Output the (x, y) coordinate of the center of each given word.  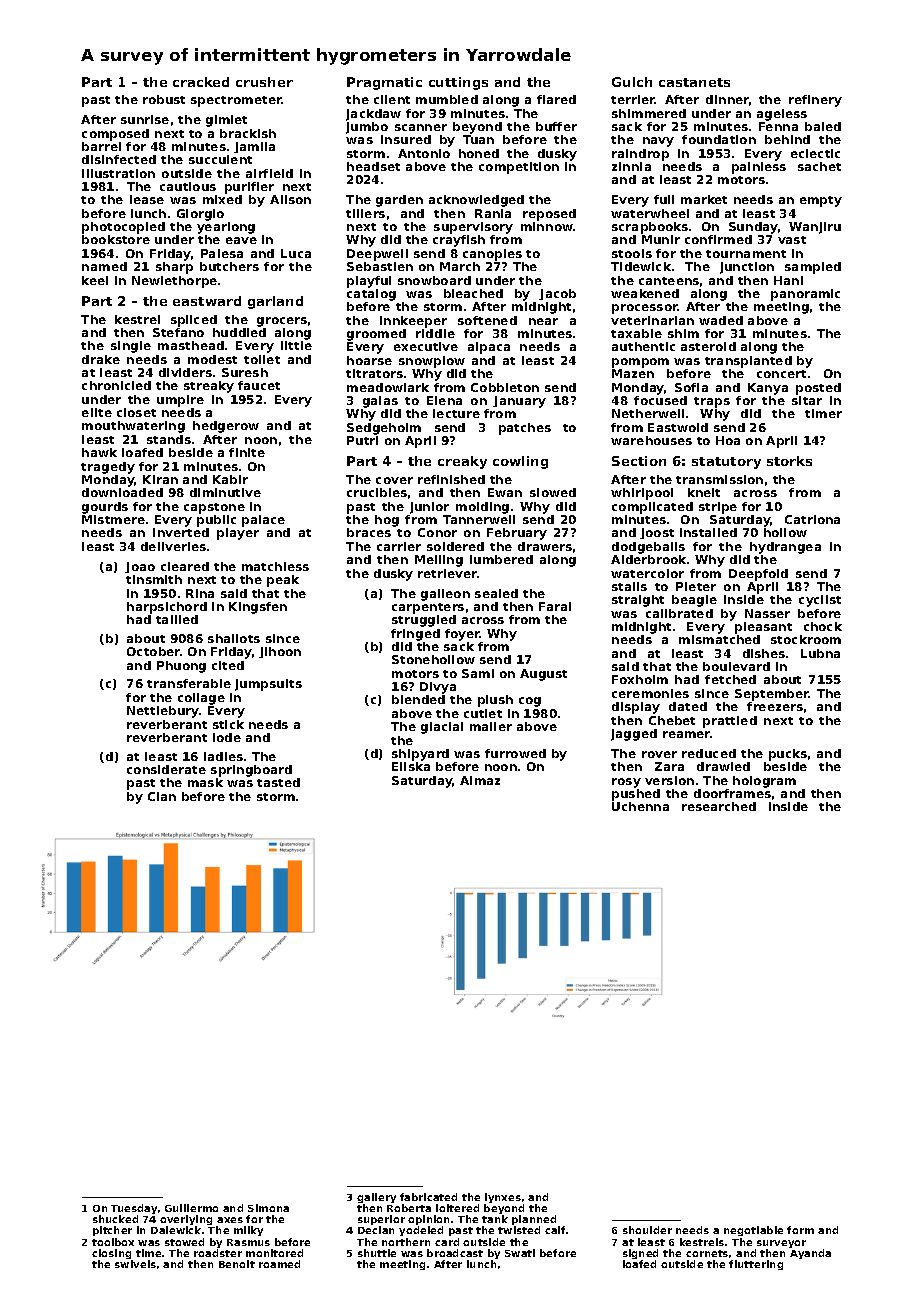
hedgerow (226, 427)
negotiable (753, 1231)
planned (534, 1220)
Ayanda (810, 1254)
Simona (268, 1208)
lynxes (503, 1198)
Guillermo (191, 1208)
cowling (520, 462)
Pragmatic (384, 83)
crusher (264, 82)
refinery (815, 101)
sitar (807, 400)
